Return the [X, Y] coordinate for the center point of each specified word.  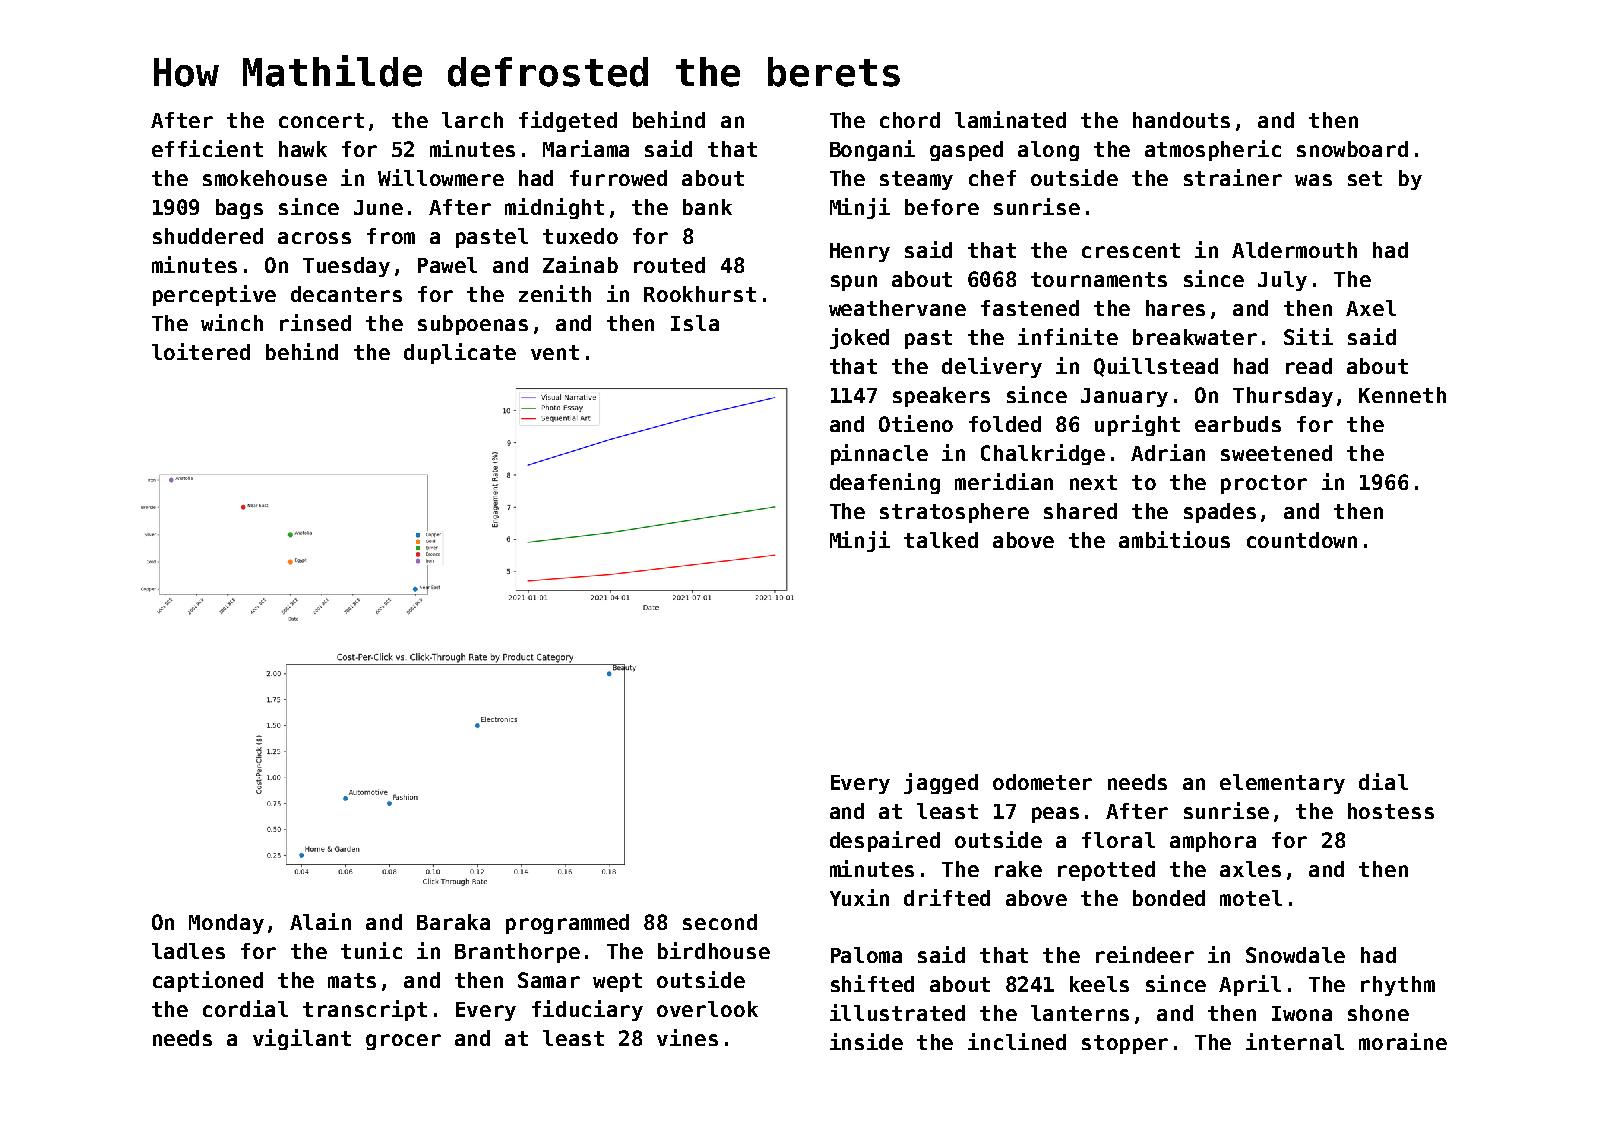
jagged [941, 783]
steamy [916, 180]
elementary [1282, 784]
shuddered [208, 236]
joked [859, 338]
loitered [201, 351]
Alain [320, 921]
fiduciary [587, 1010]
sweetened [1276, 453]
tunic [371, 950]
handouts [1181, 120]
